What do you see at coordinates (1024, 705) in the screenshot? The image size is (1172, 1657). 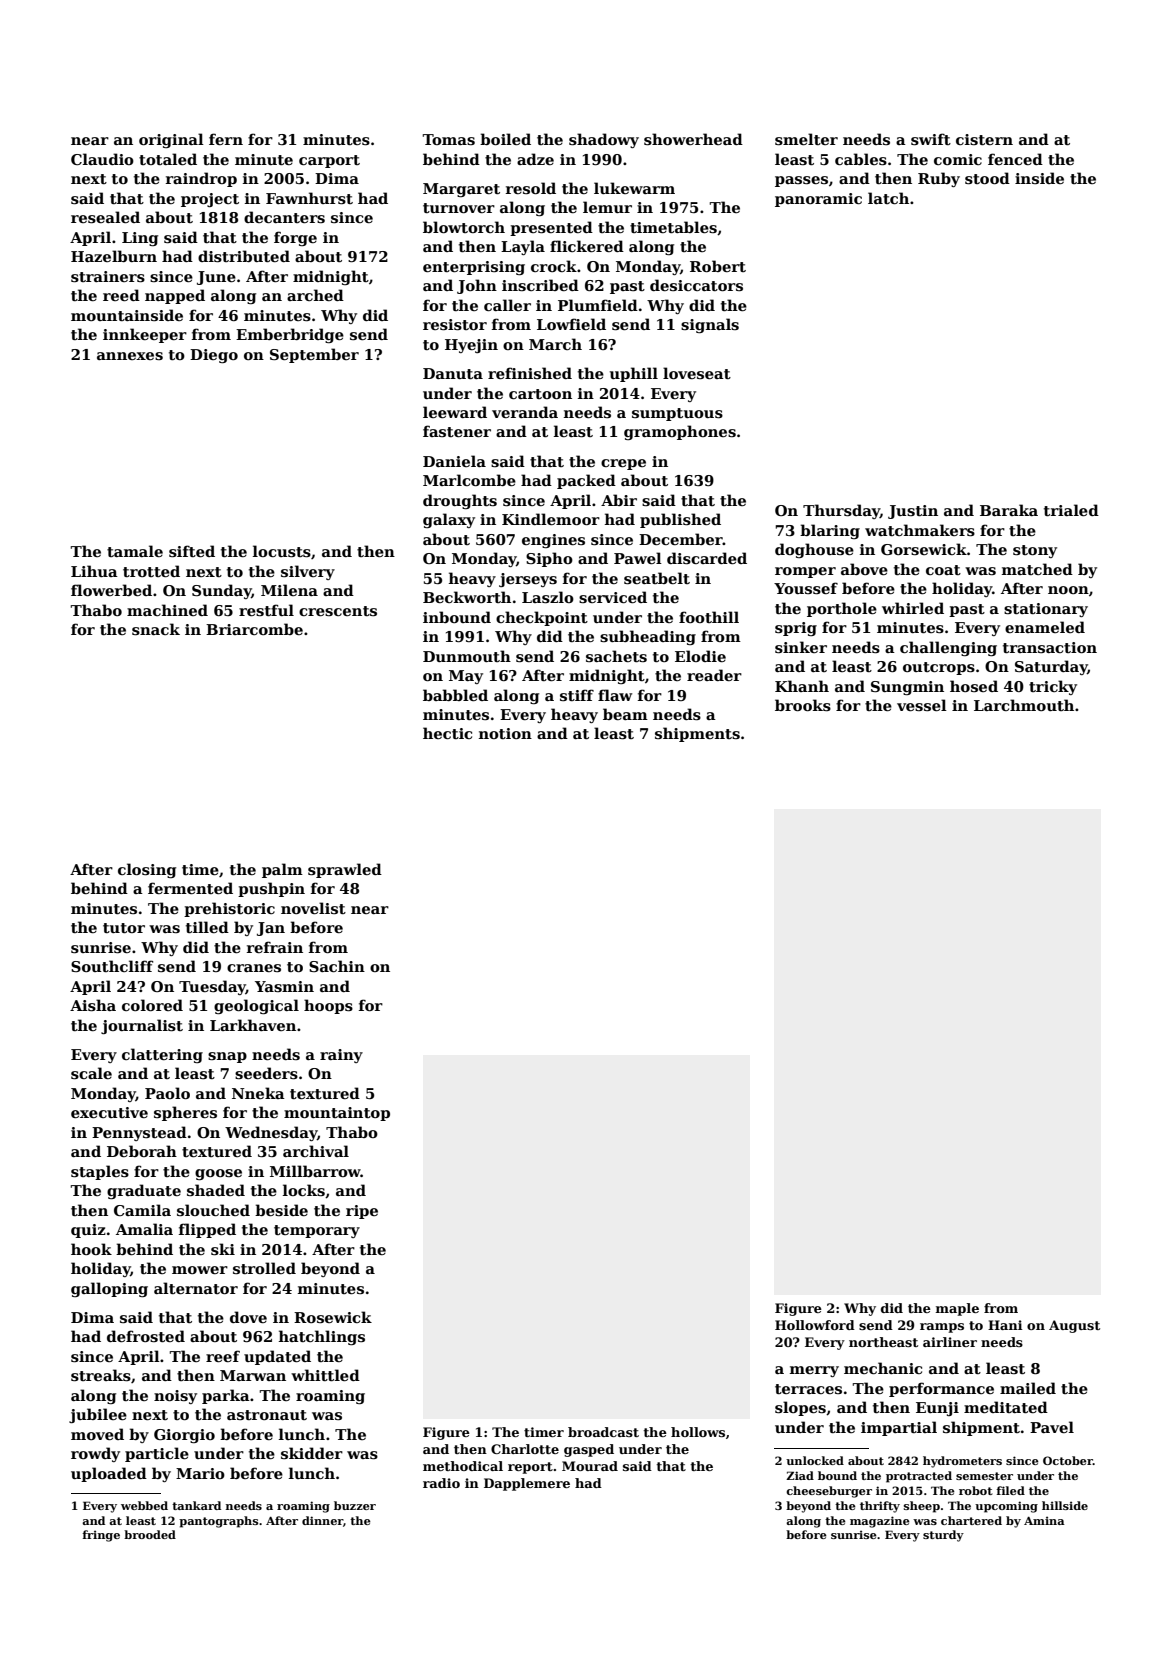 I see `Larchmouth` at bounding box center [1024, 705].
